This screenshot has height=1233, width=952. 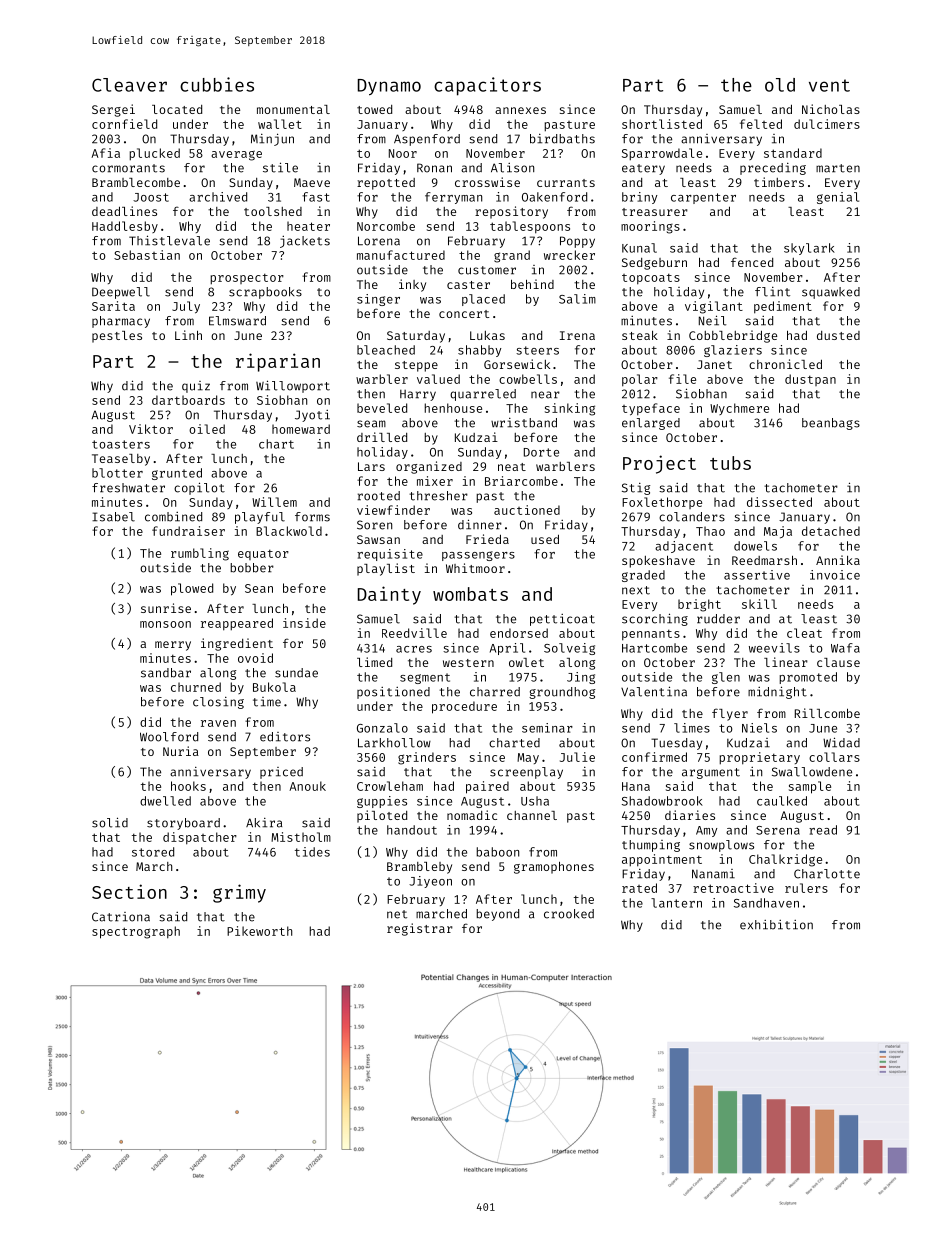 I want to click on Bukola, so click(x=274, y=687).
